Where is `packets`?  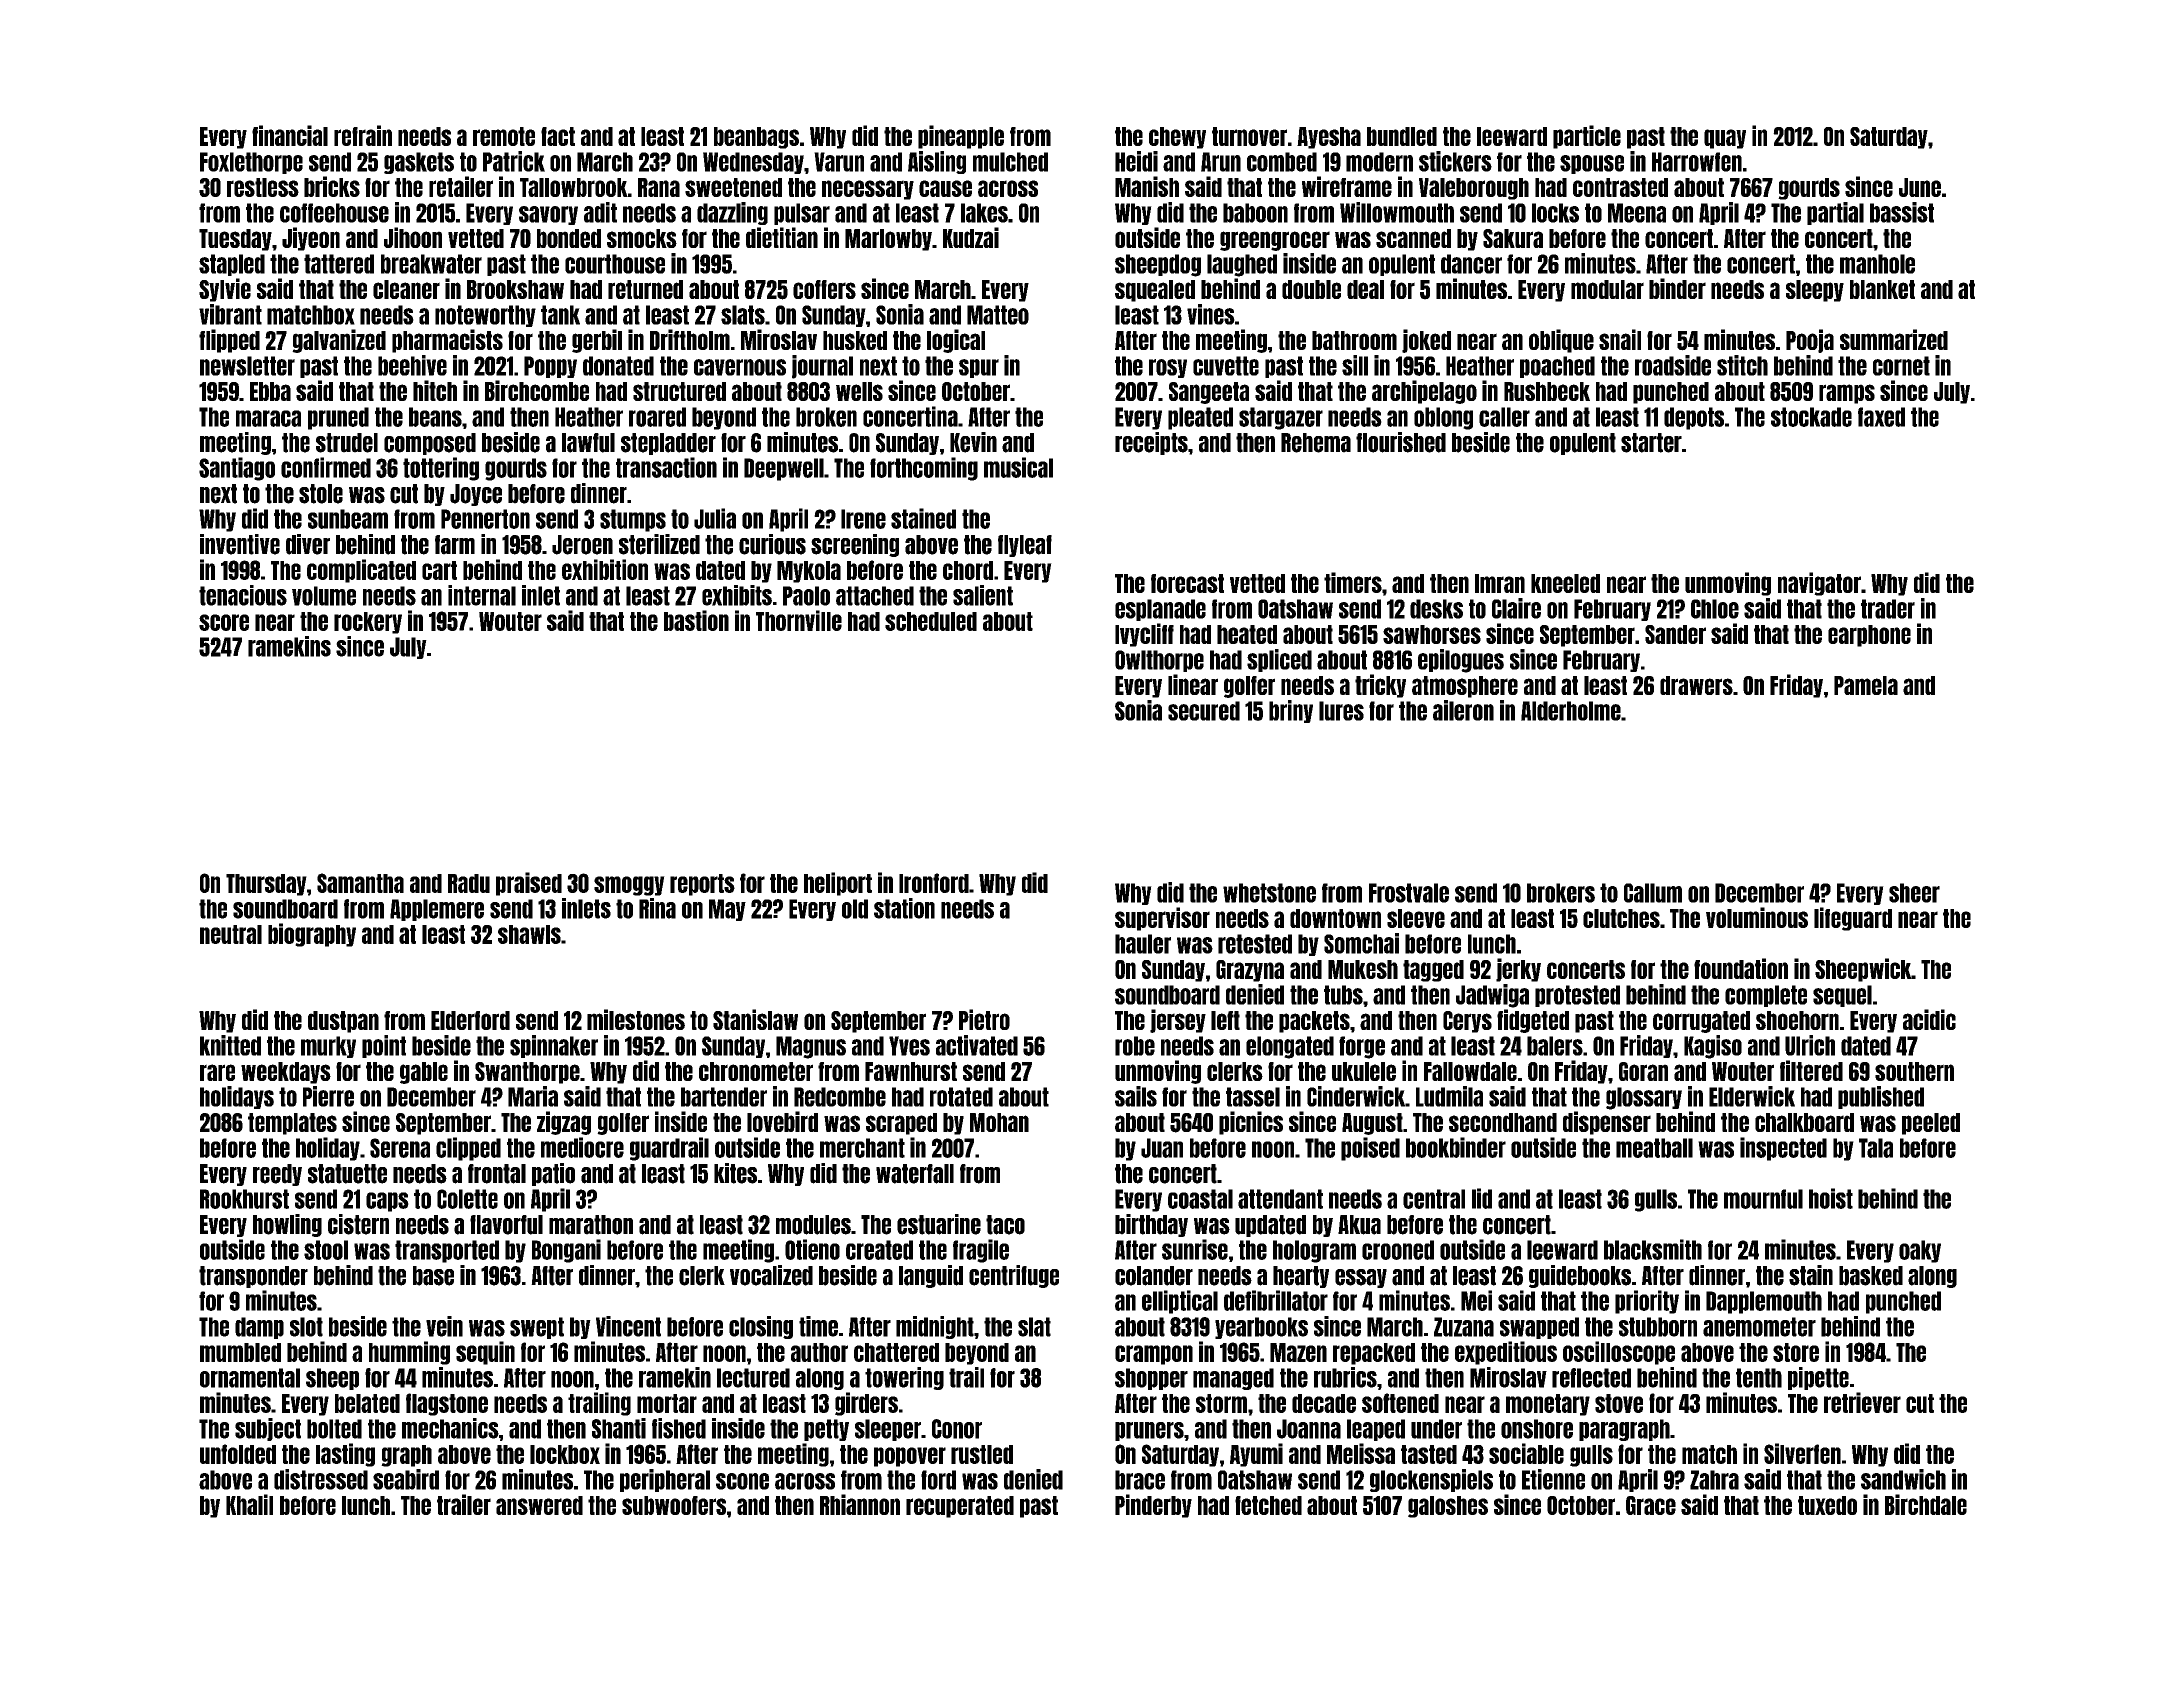 packets is located at coordinates (1314, 1022).
